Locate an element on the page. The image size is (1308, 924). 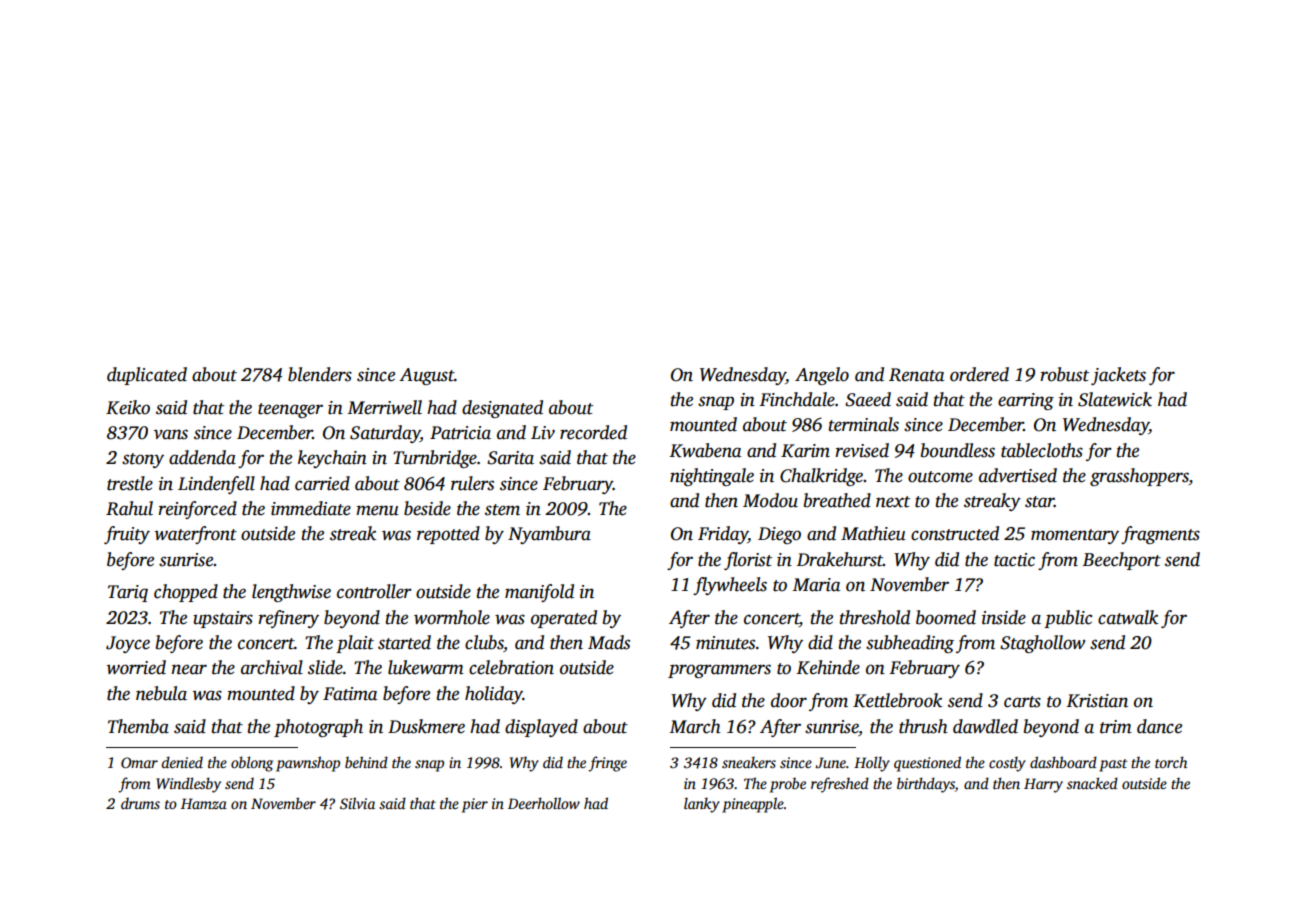
florist is located at coordinates (748, 561).
